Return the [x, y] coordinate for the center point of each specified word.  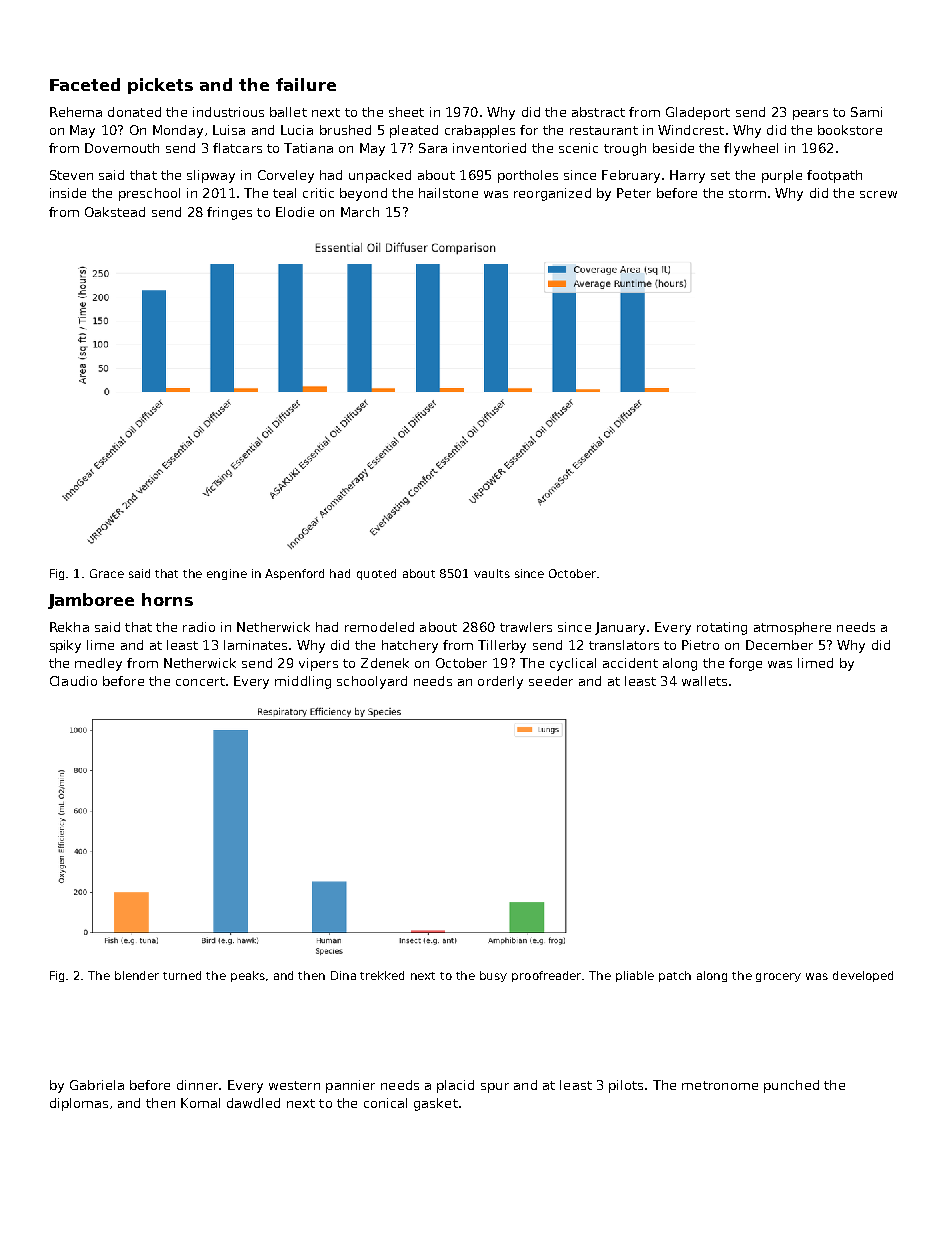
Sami [866, 112]
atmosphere [792, 628]
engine [227, 574]
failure [306, 84]
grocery [778, 977]
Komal [200, 1103]
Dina [343, 975]
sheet [406, 112]
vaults [492, 573]
